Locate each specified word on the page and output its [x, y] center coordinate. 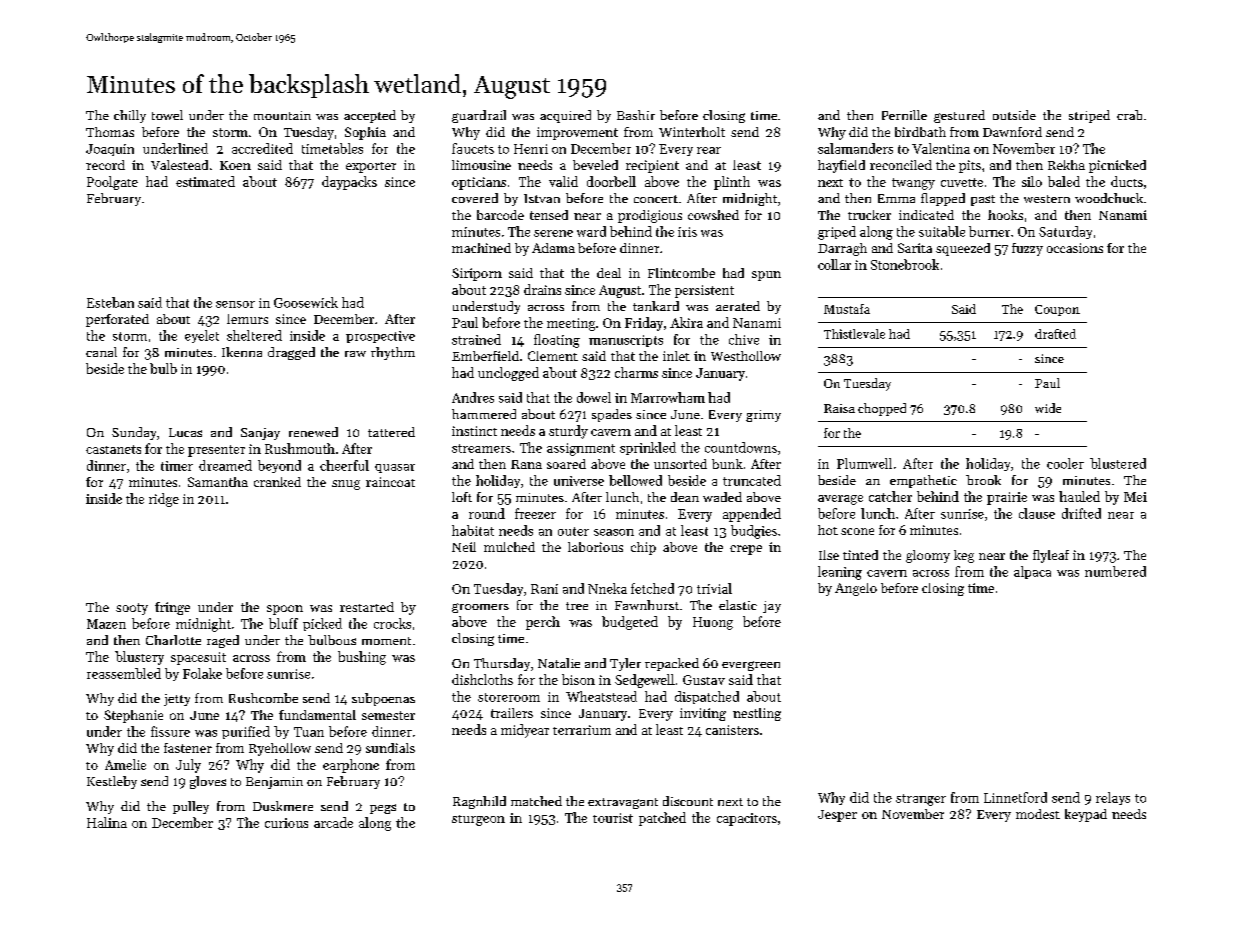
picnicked [1117, 166]
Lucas [185, 432]
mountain [282, 115]
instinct [474, 431]
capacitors [747, 819]
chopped [882, 409]
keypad [1086, 815]
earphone [351, 766]
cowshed [713, 215]
